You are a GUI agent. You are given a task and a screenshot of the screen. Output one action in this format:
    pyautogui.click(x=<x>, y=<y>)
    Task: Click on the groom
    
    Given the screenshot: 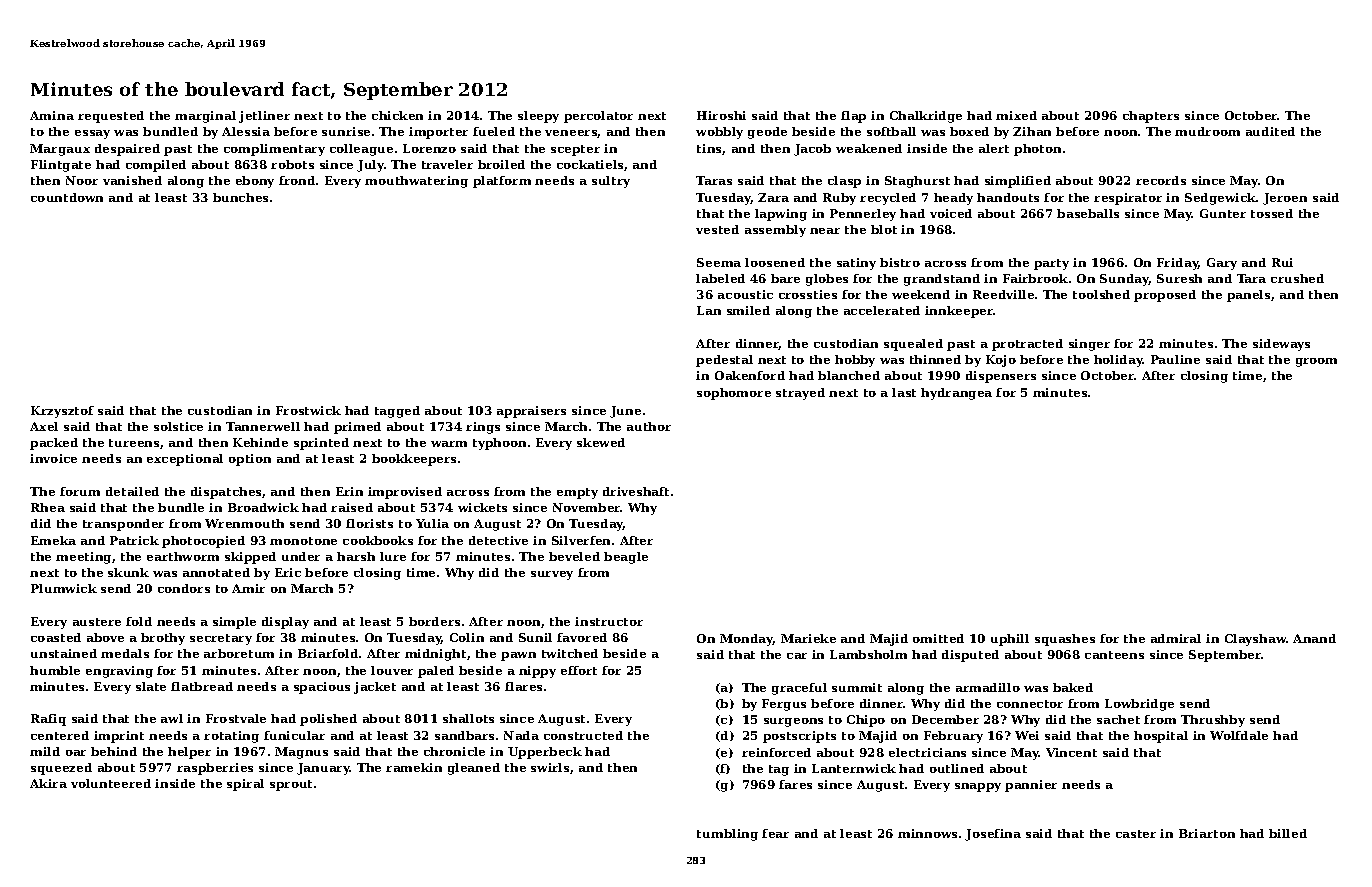 What is the action you would take?
    pyautogui.click(x=1316, y=362)
